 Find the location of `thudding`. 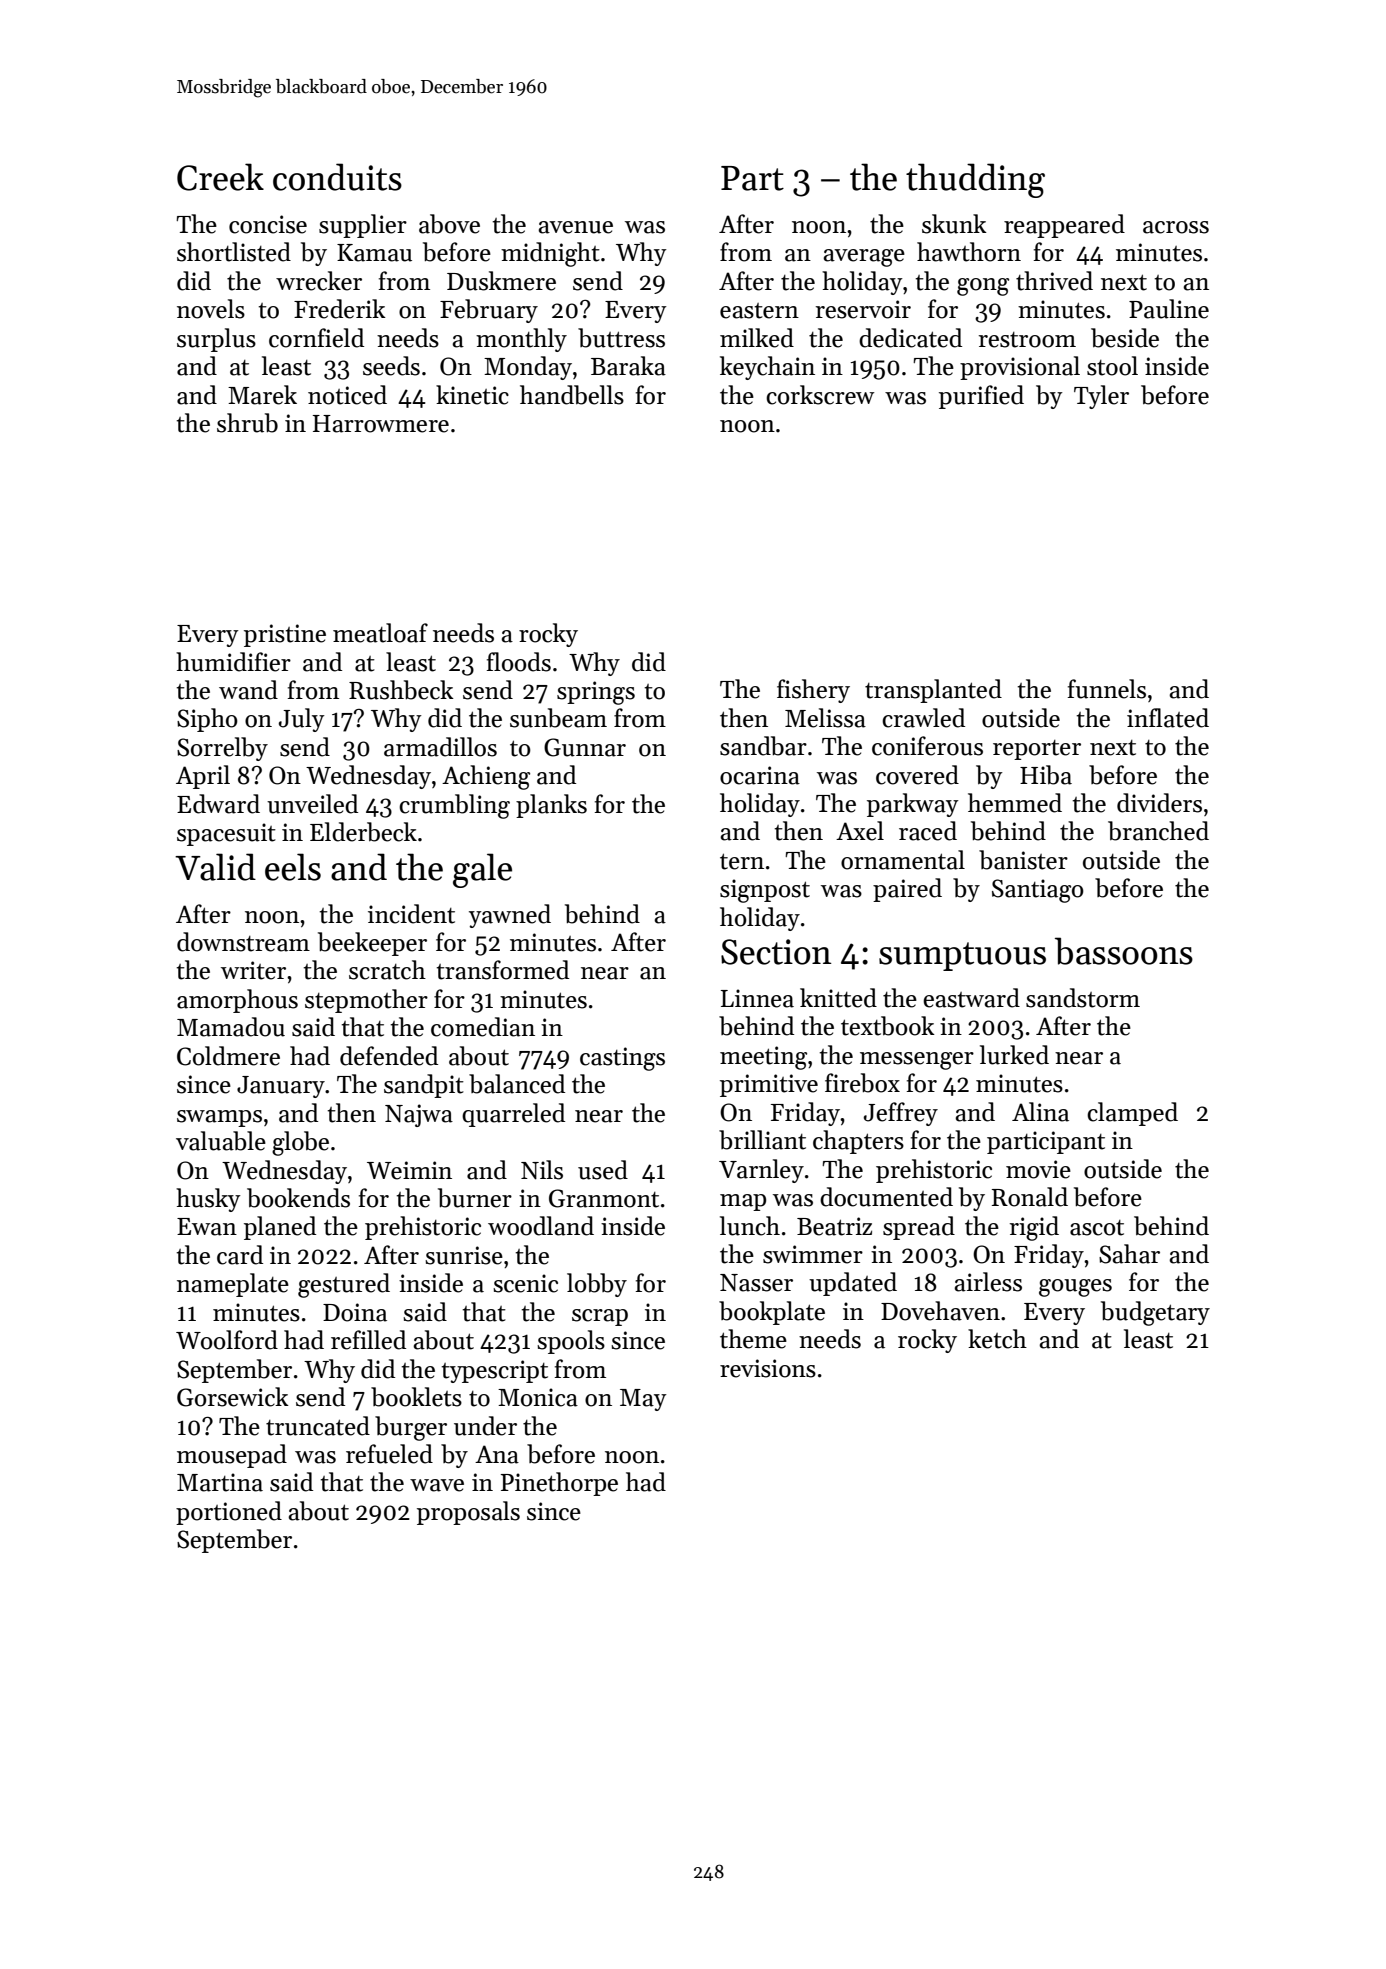

thudding is located at coordinates (975, 180).
